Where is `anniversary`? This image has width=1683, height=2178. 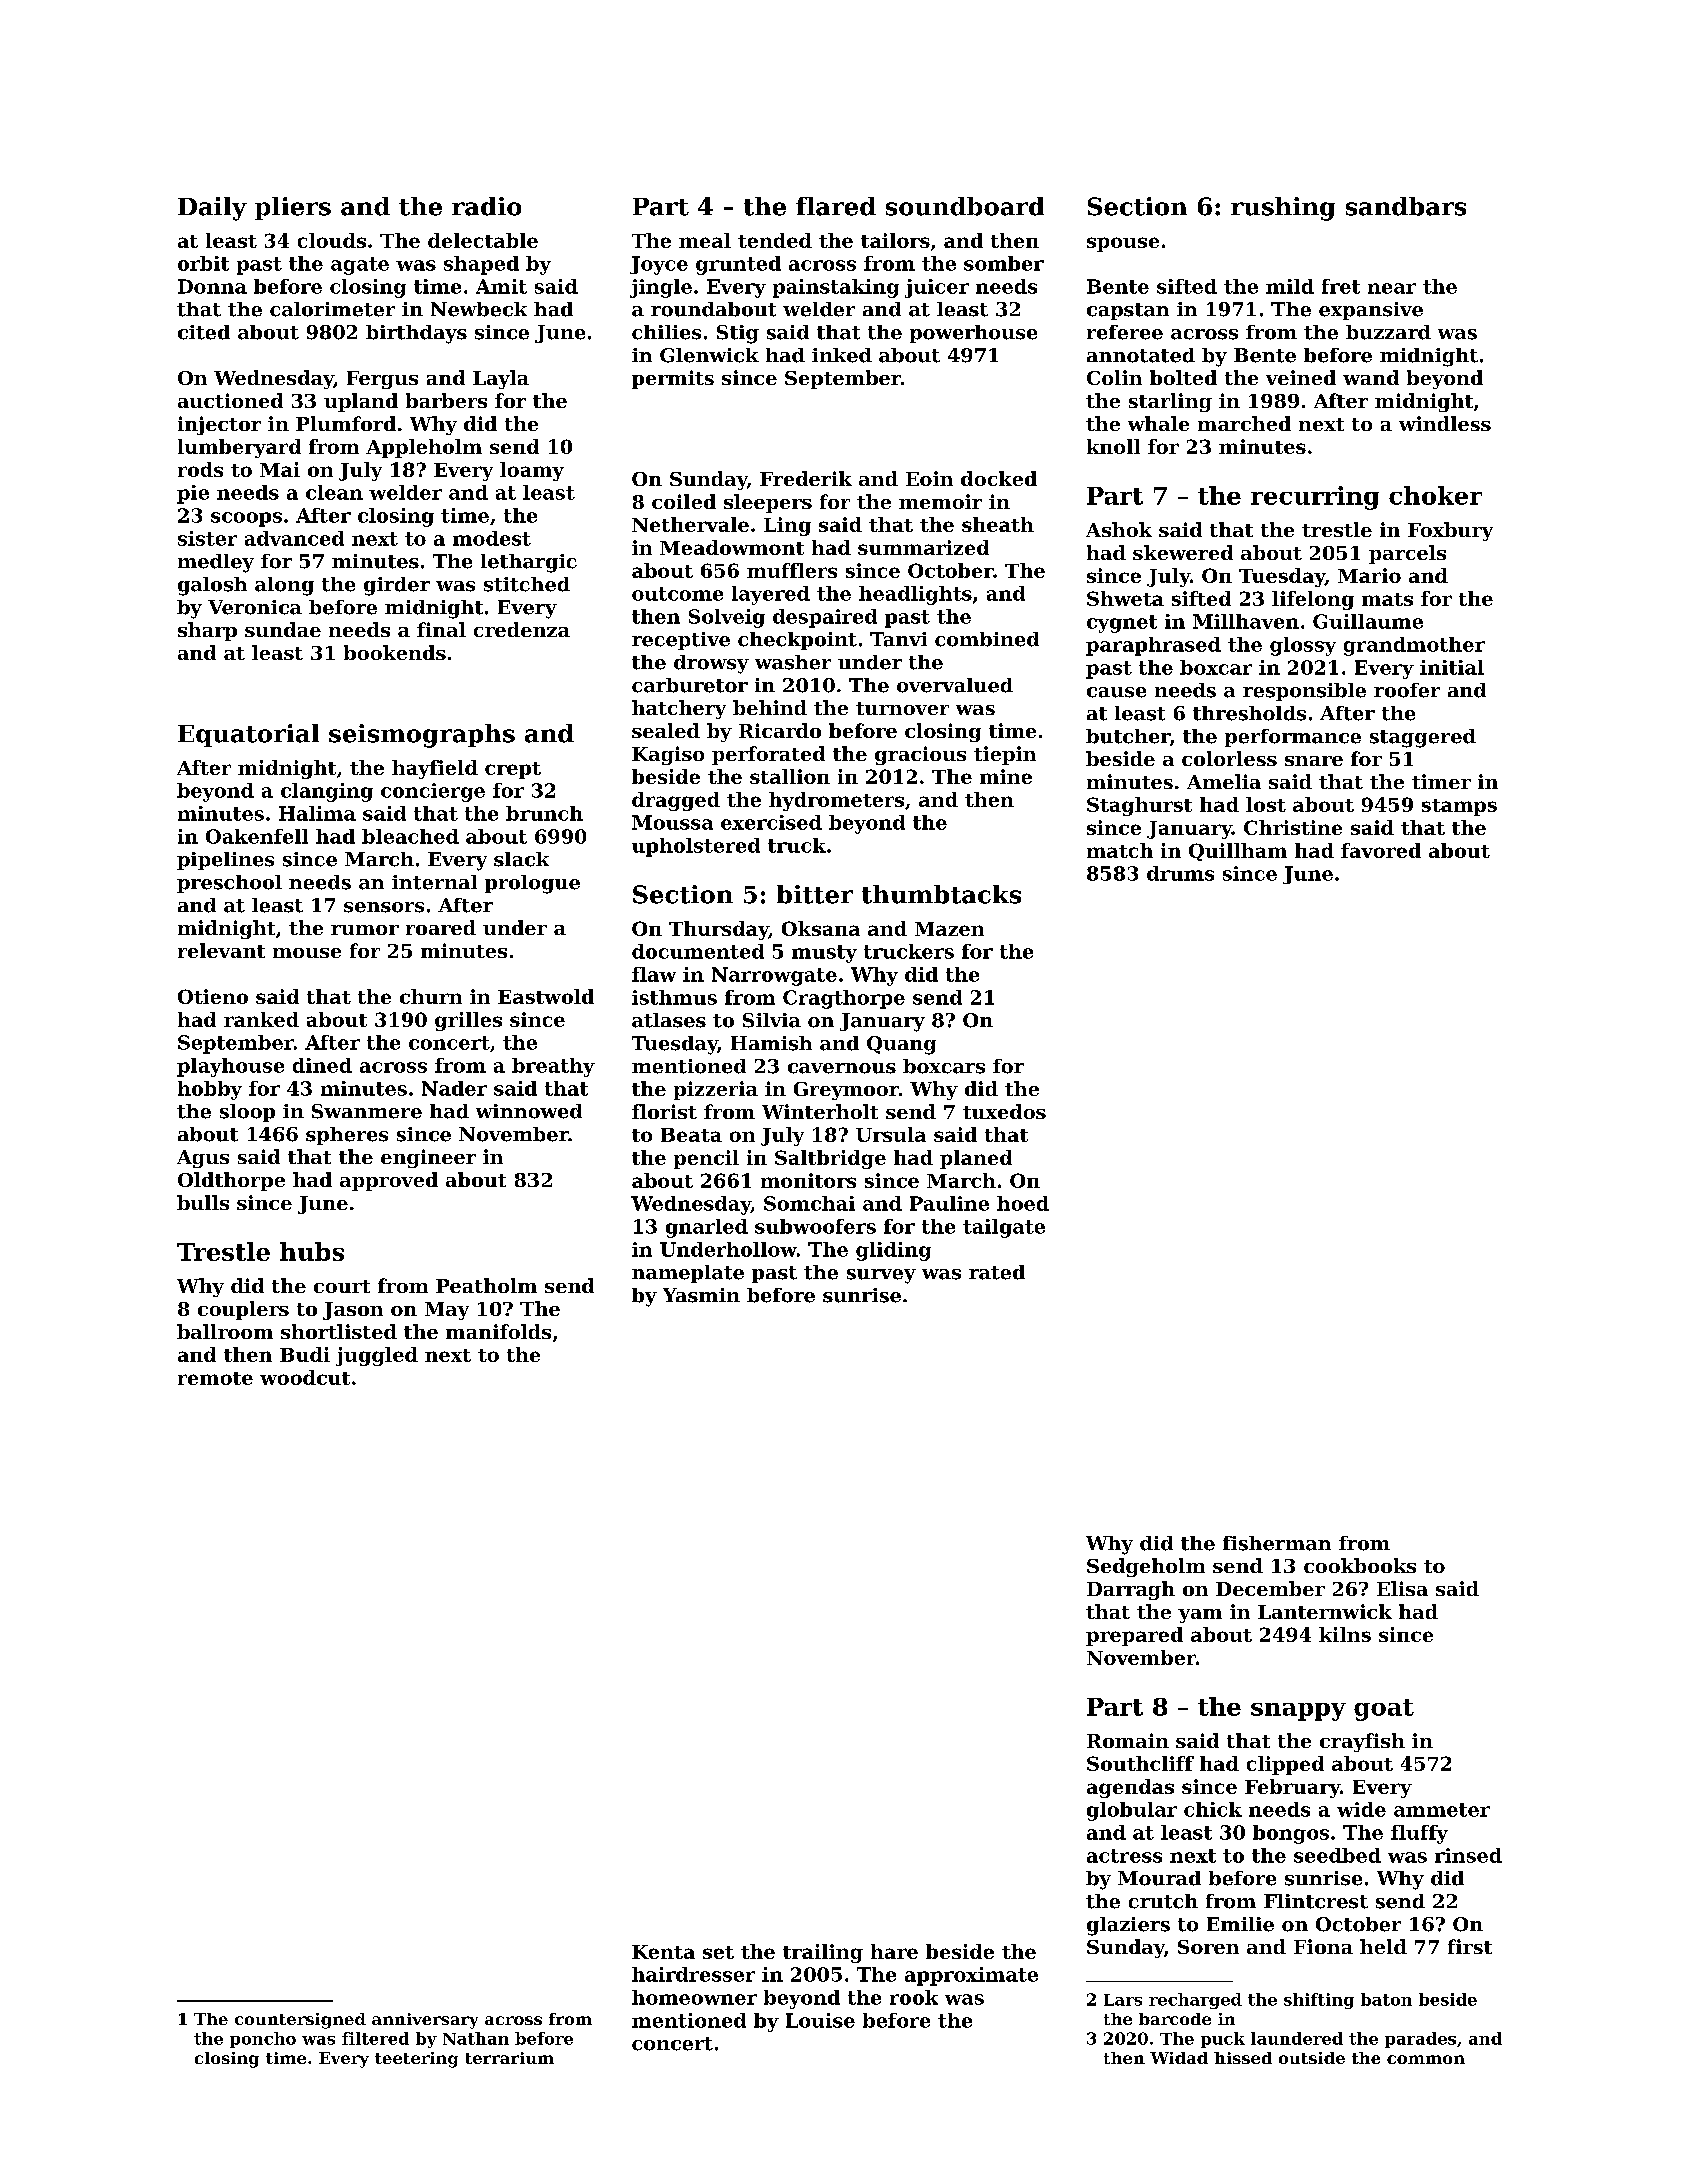 anniversary is located at coordinates (425, 2021).
